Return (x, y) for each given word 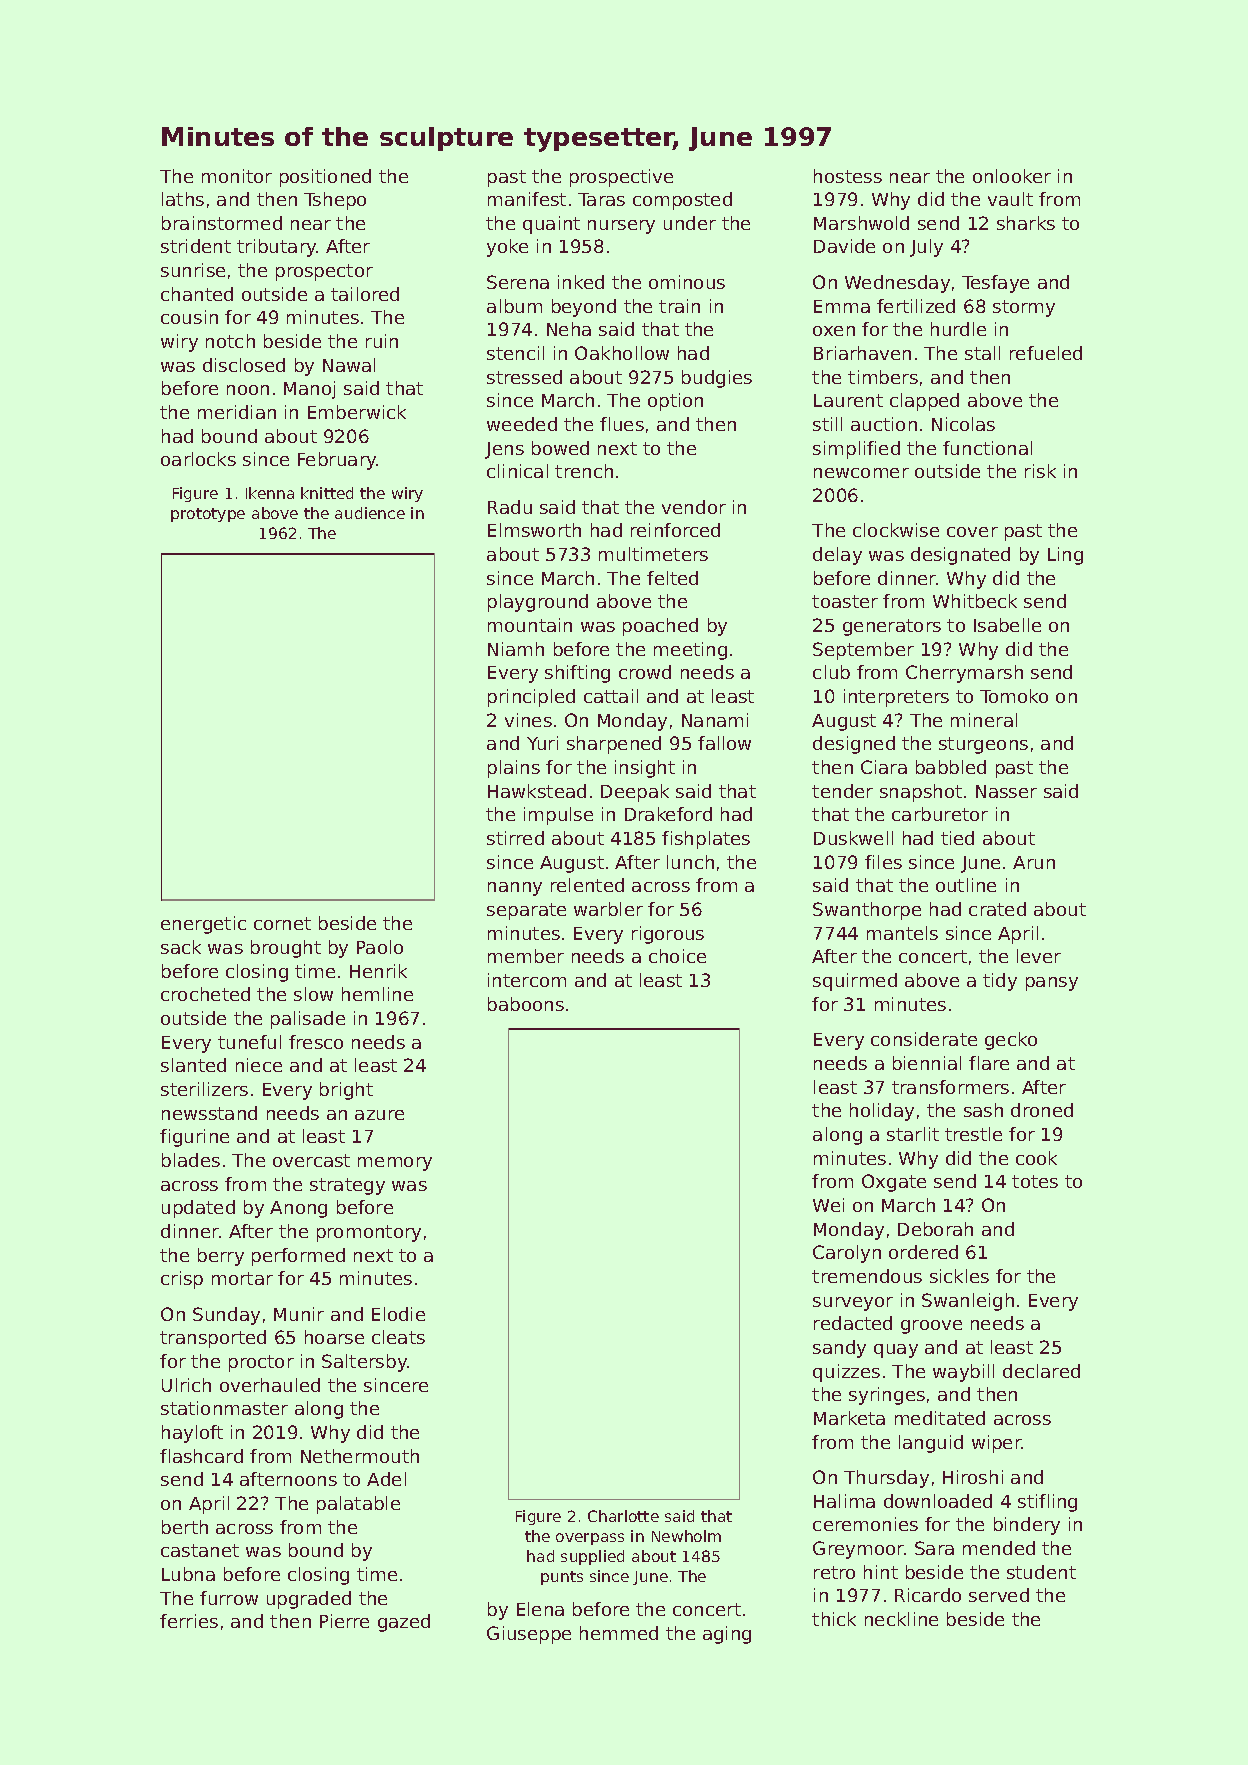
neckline (901, 1619)
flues (622, 424)
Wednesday (897, 284)
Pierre (344, 1621)
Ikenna (270, 493)
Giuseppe (529, 1635)
